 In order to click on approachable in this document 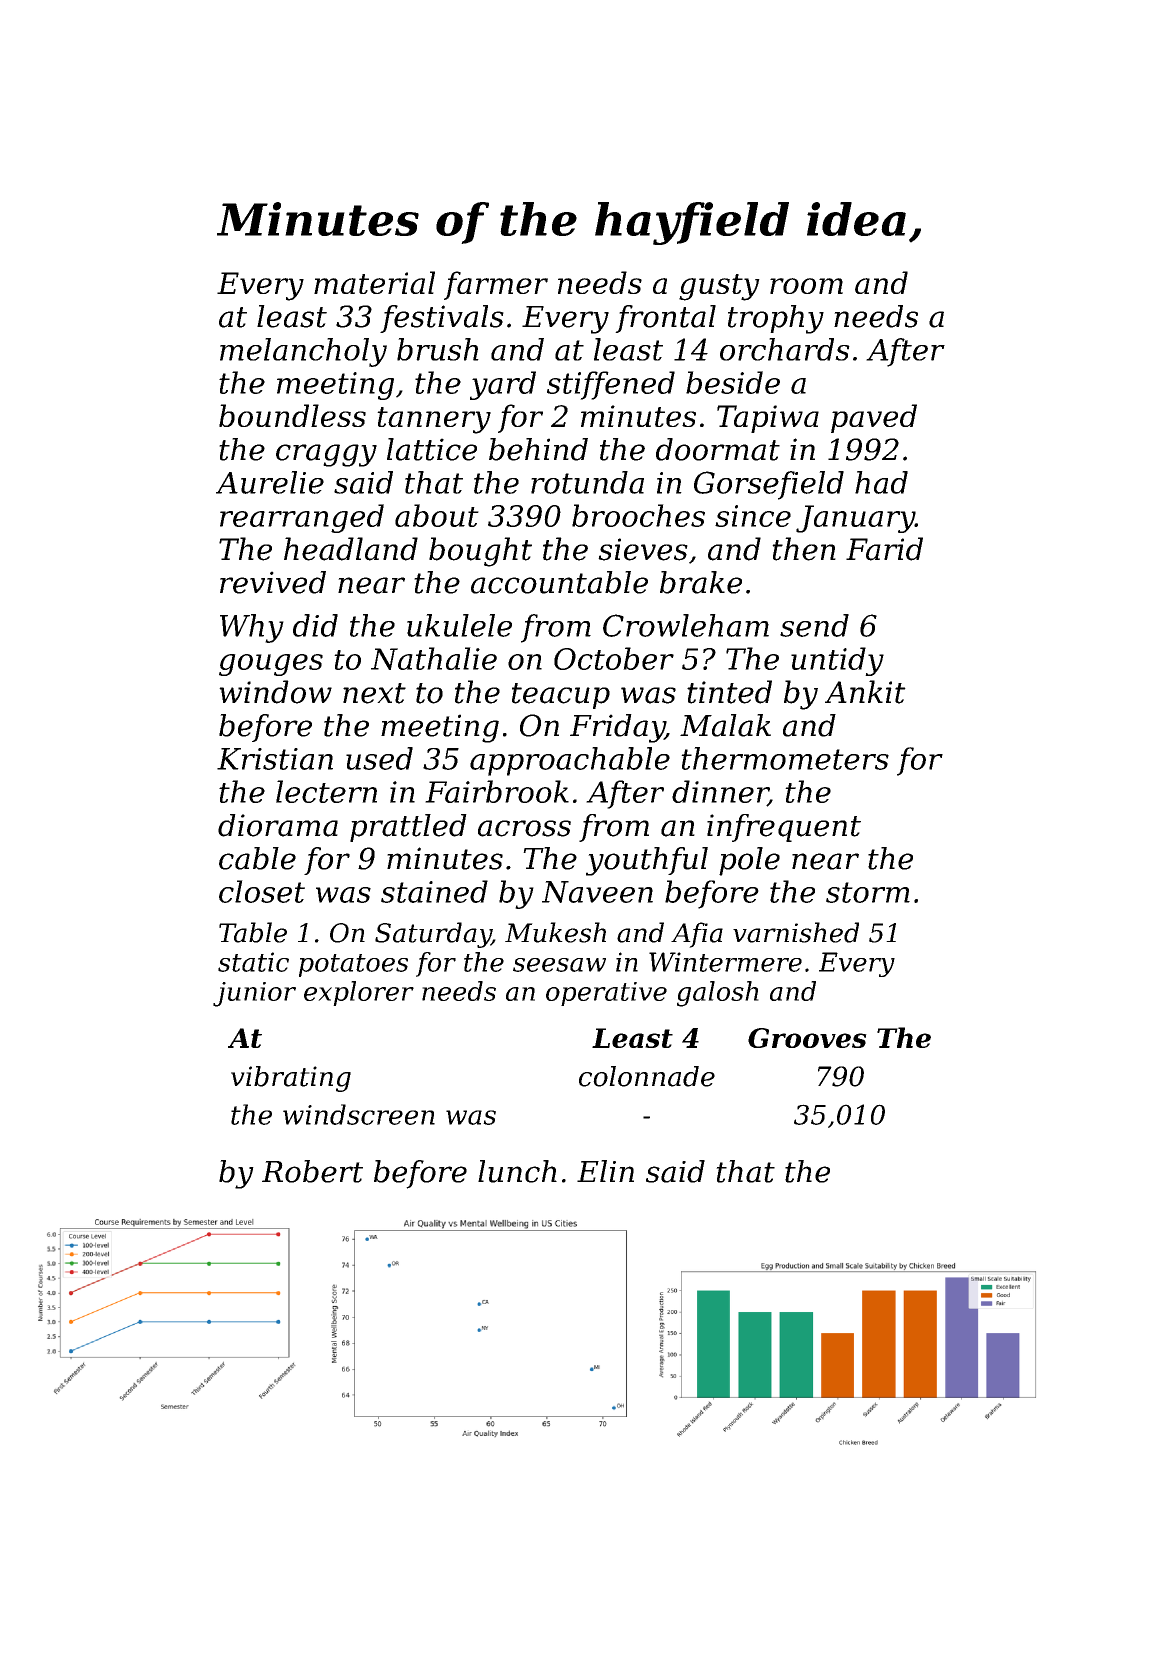, I will do `click(570, 761)`.
